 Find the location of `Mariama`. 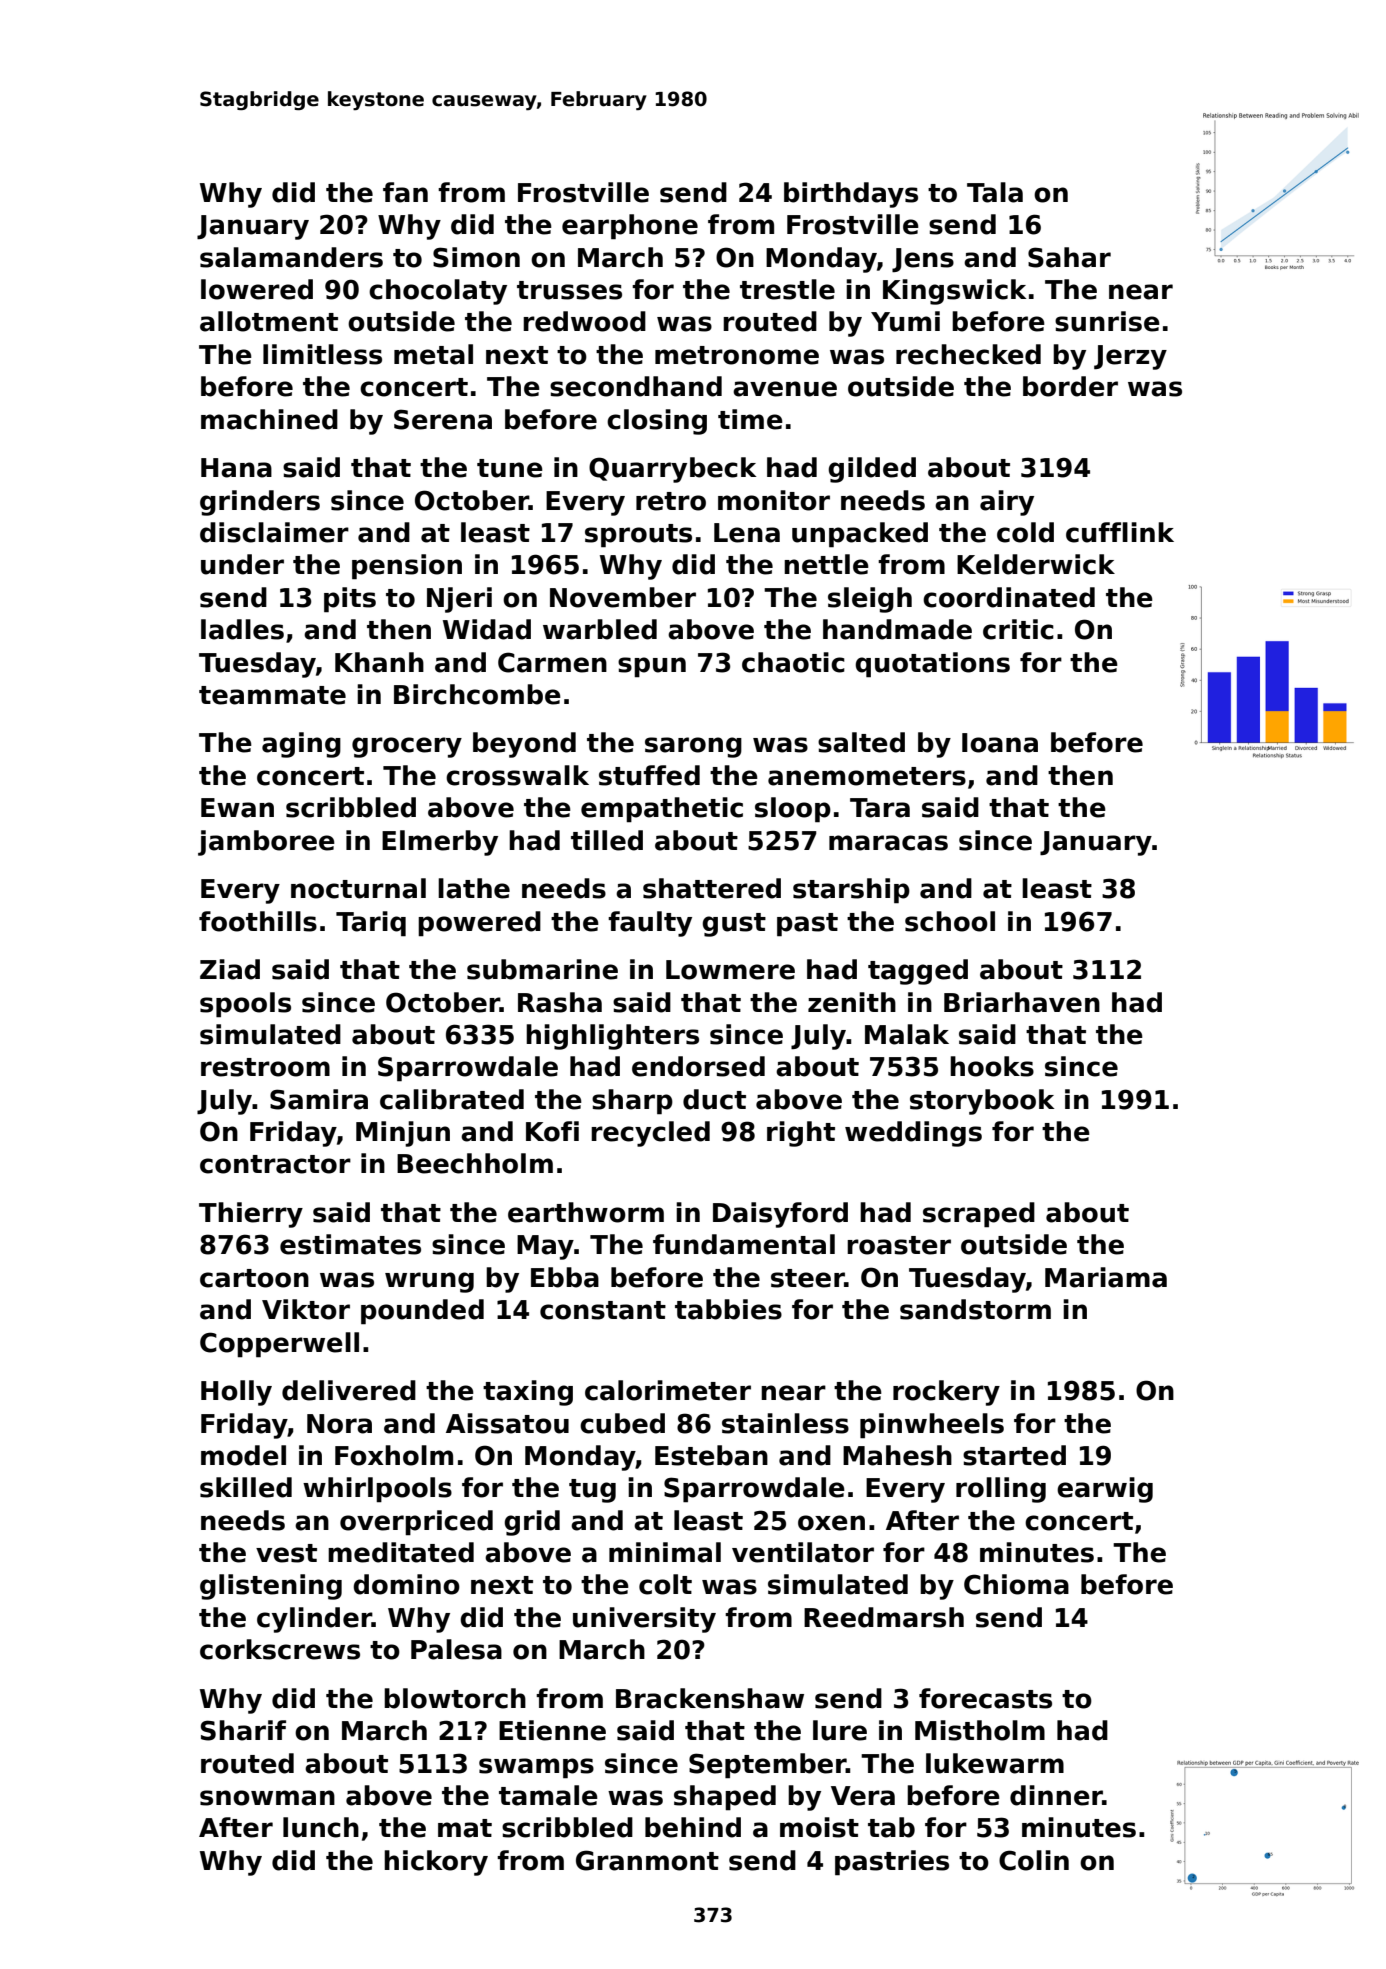

Mariama is located at coordinates (1106, 1277).
